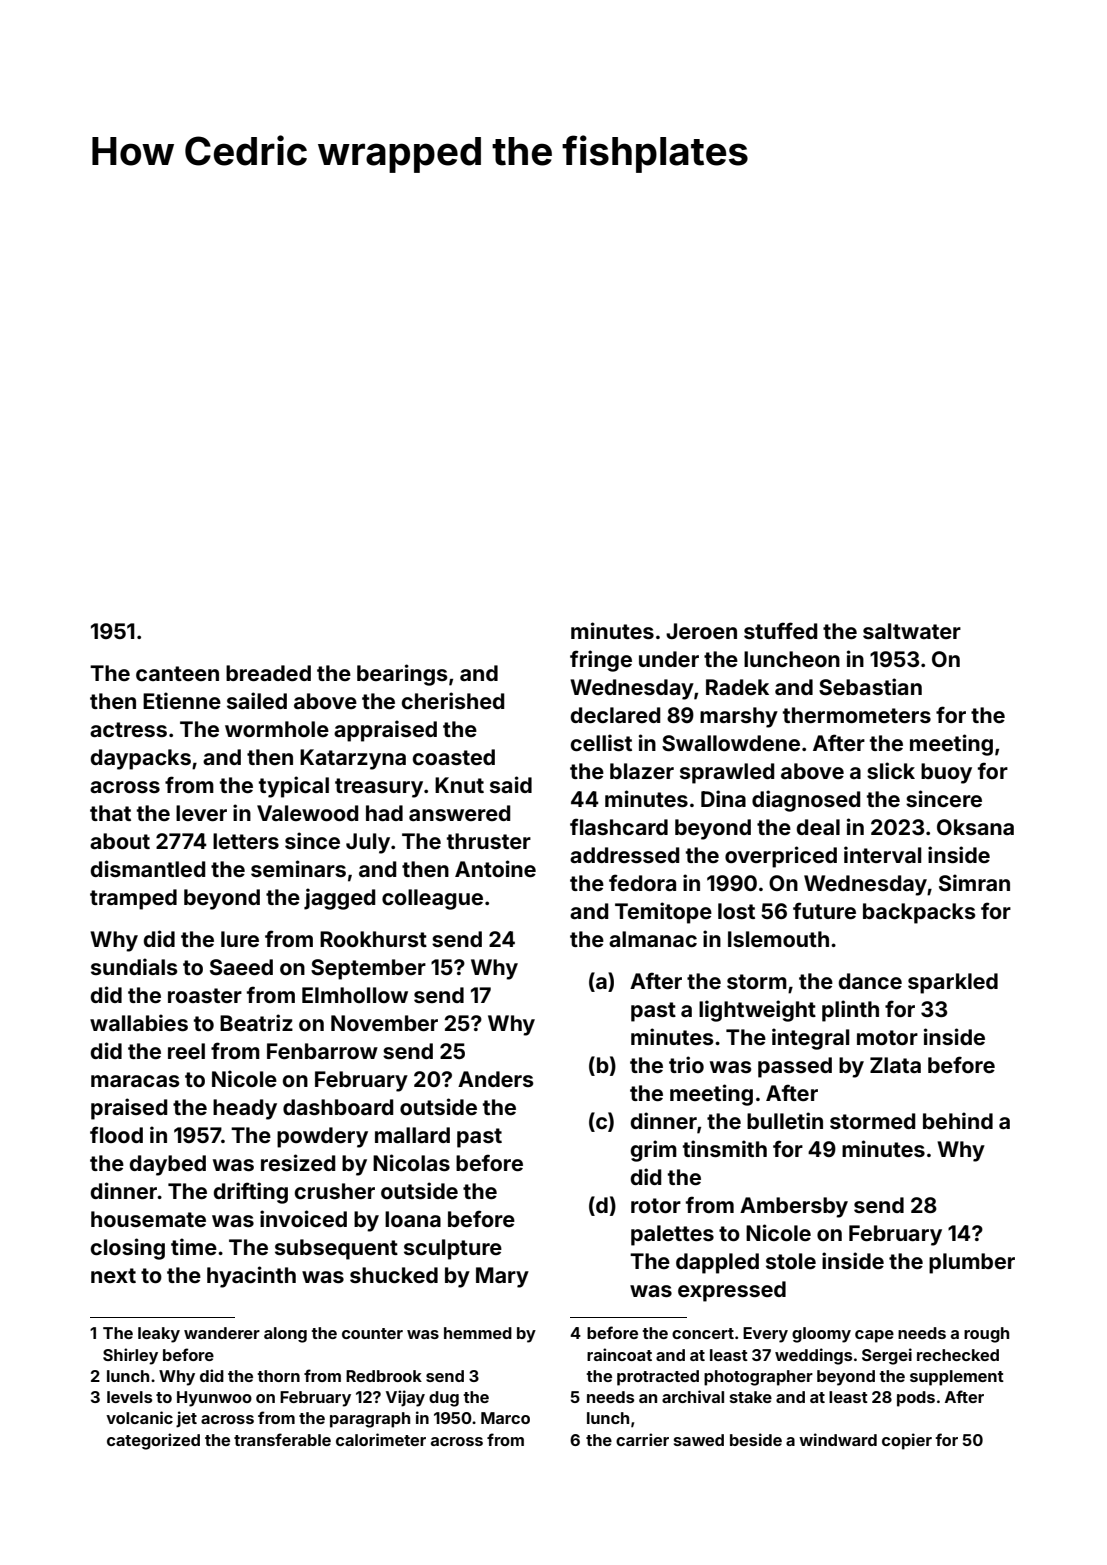 The width and height of the page is (1107, 1565). I want to click on seminars, so click(298, 868).
